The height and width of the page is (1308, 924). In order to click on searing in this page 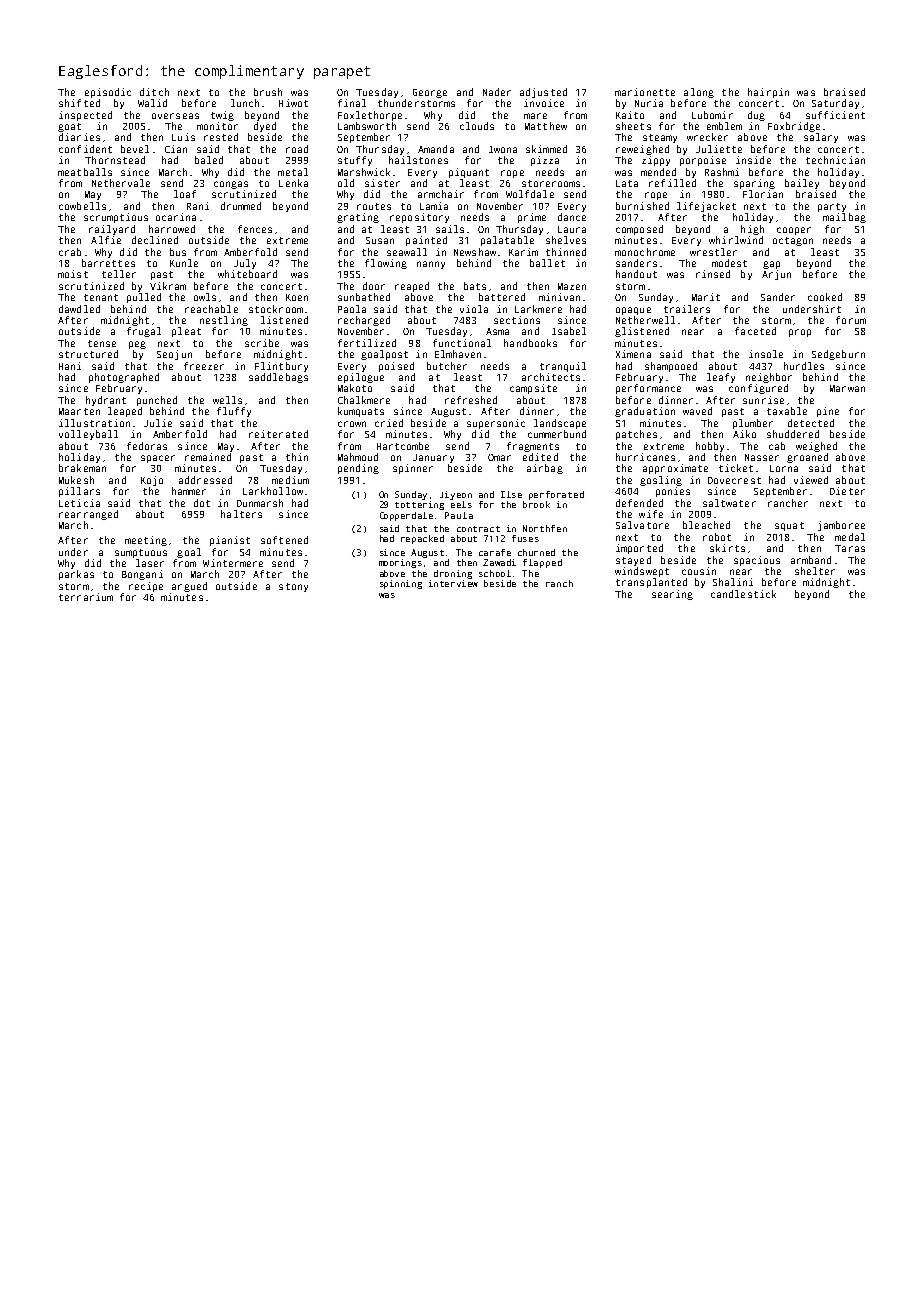, I will do `click(672, 595)`.
